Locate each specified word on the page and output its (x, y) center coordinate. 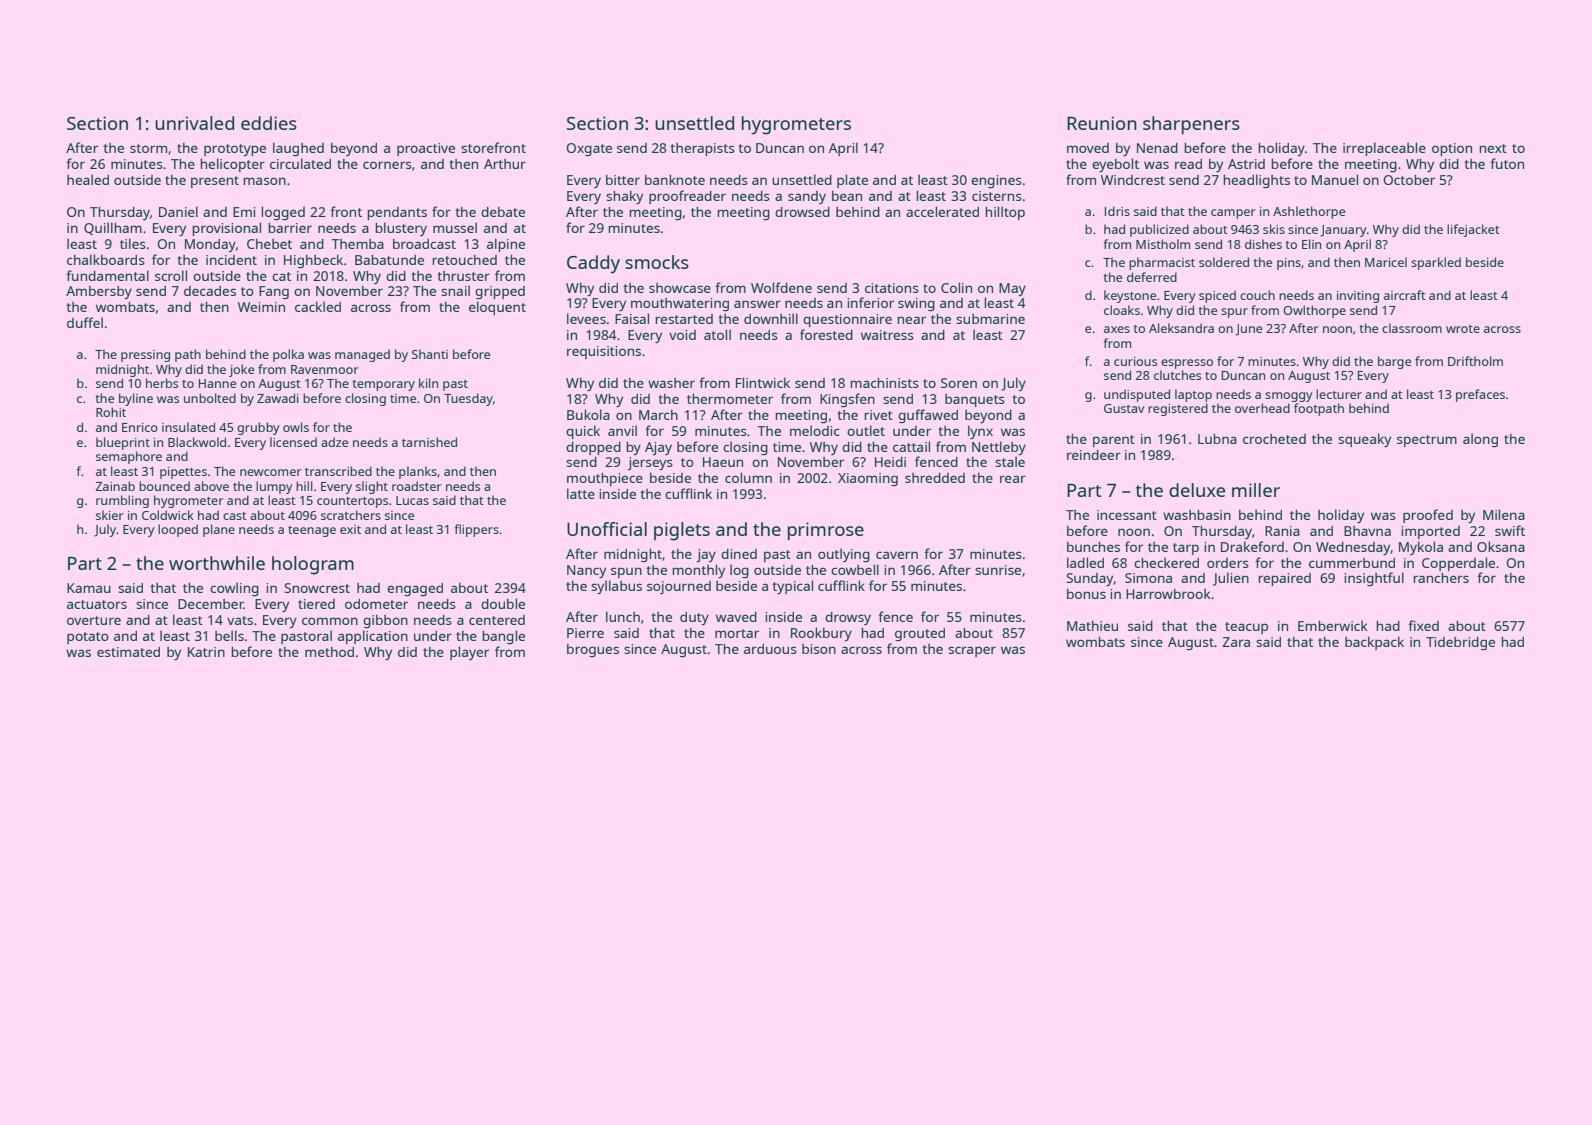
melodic (815, 430)
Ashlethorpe (1309, 212)
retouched (464, 260)
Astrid (1246, 164)
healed (88, 179)
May (1012, 289)
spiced (1217, 296)
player (469, 653)
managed (362, 355)
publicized (1159, 230)
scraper (972, 651)
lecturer (1339, 394)
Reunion (1102, 123)
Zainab (115, 486)
